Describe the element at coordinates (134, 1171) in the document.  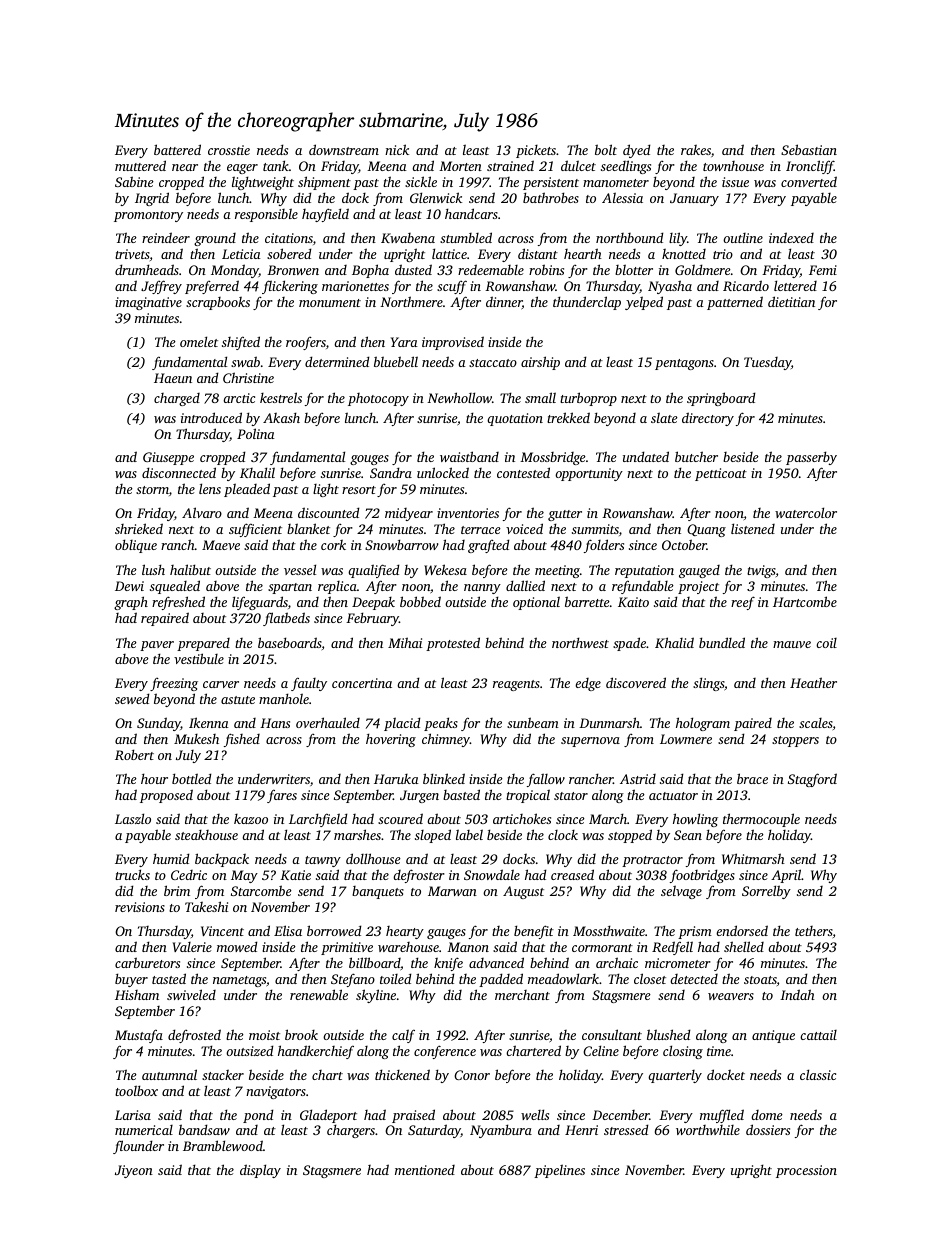
I see `Jiyeon` at that location.
